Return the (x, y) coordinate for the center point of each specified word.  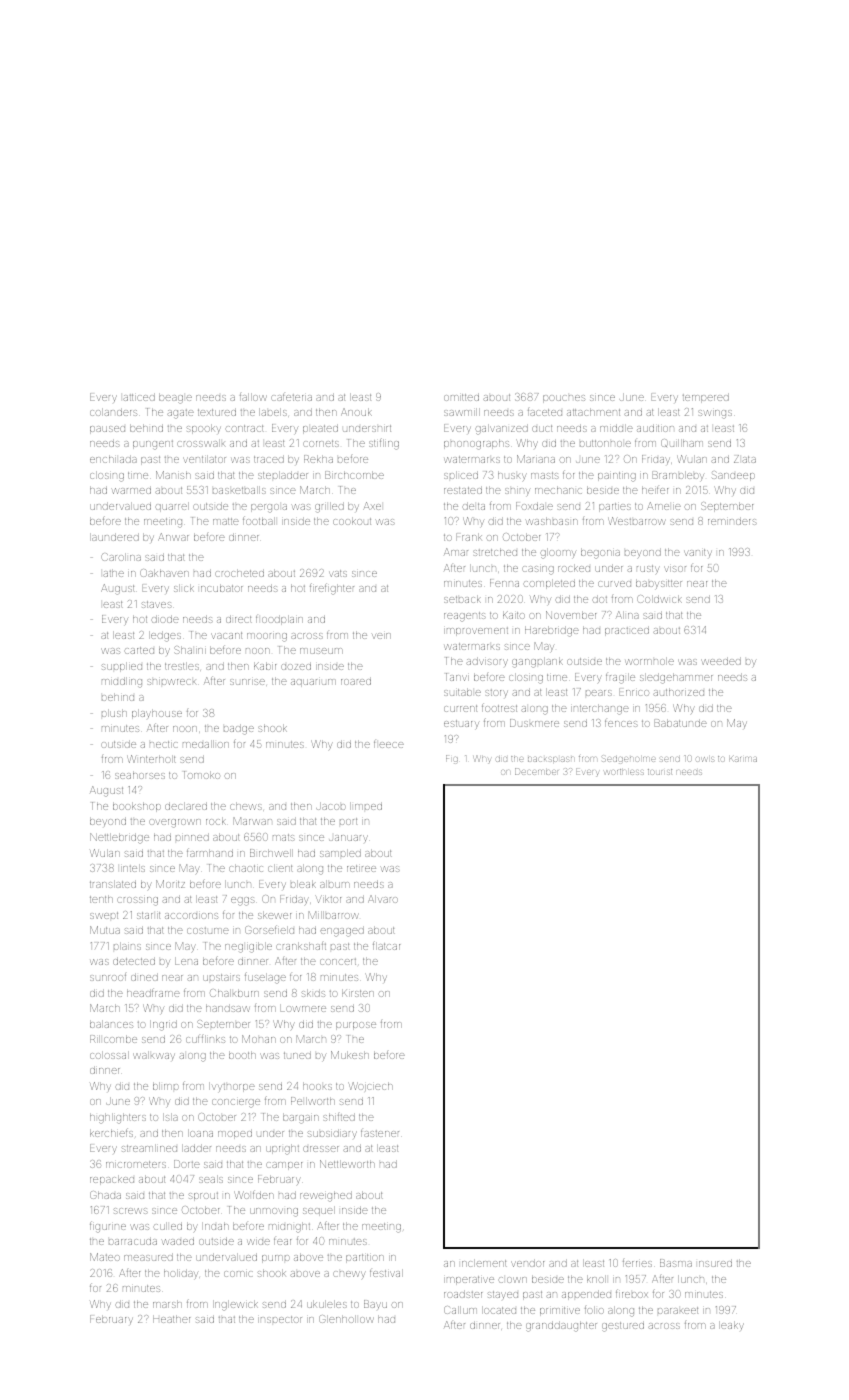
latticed (139, 397)
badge (239, 729)
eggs (243, 901)
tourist (660, 772)
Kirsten (358, 993)
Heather (171, 1319)
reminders (732, 521)
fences (621, 723)
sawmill (462, 412)
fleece (389, 744)
